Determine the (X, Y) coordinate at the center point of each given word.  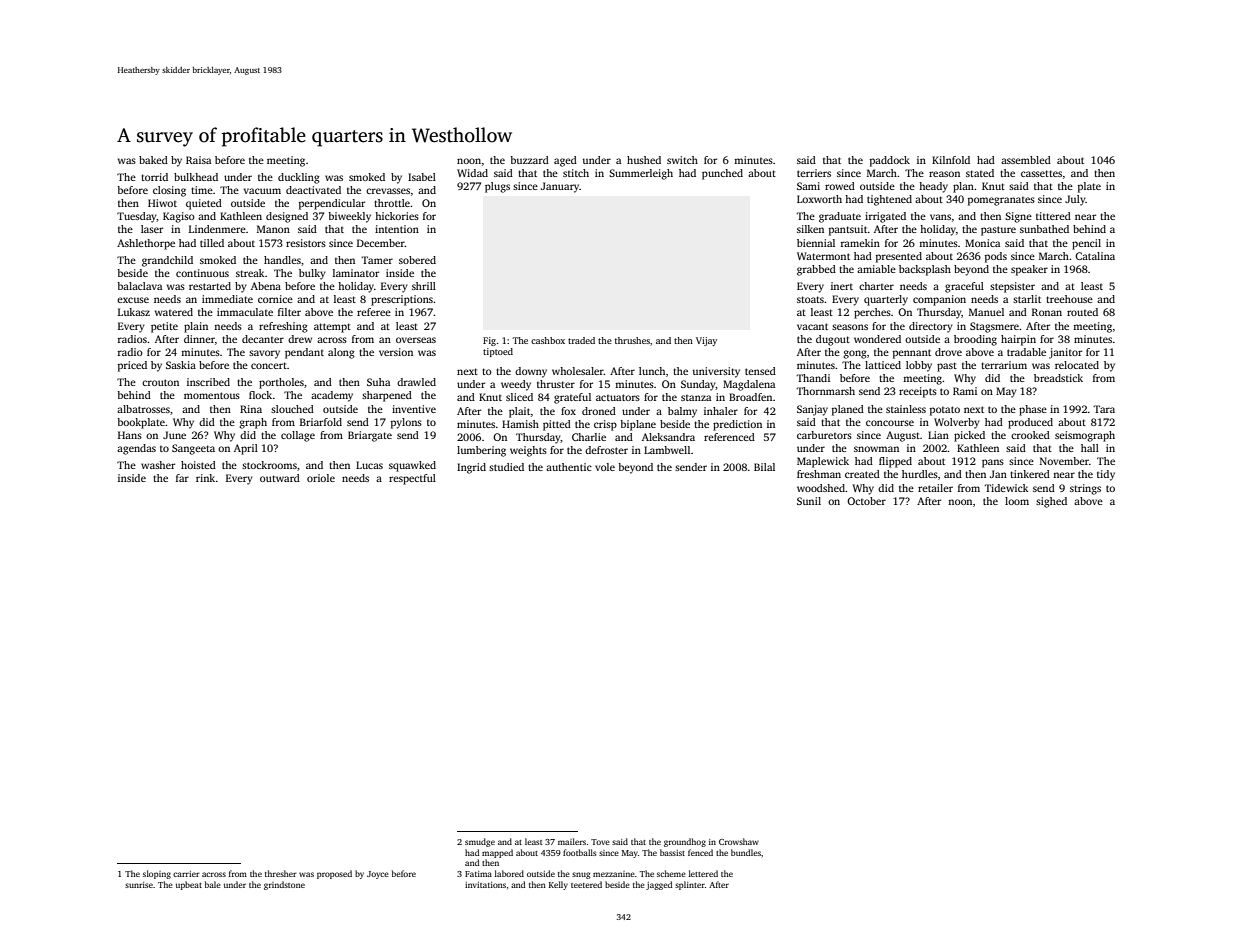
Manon (273, 229)
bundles (746, 852)
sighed (1051, 502)
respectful (412, 479)
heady (933, 187)
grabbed (816, 270)
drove (948, 352)
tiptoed (498, 352)
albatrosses (143, 409)
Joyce (378, 875)
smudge (480, 842)
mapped (497, 853)
